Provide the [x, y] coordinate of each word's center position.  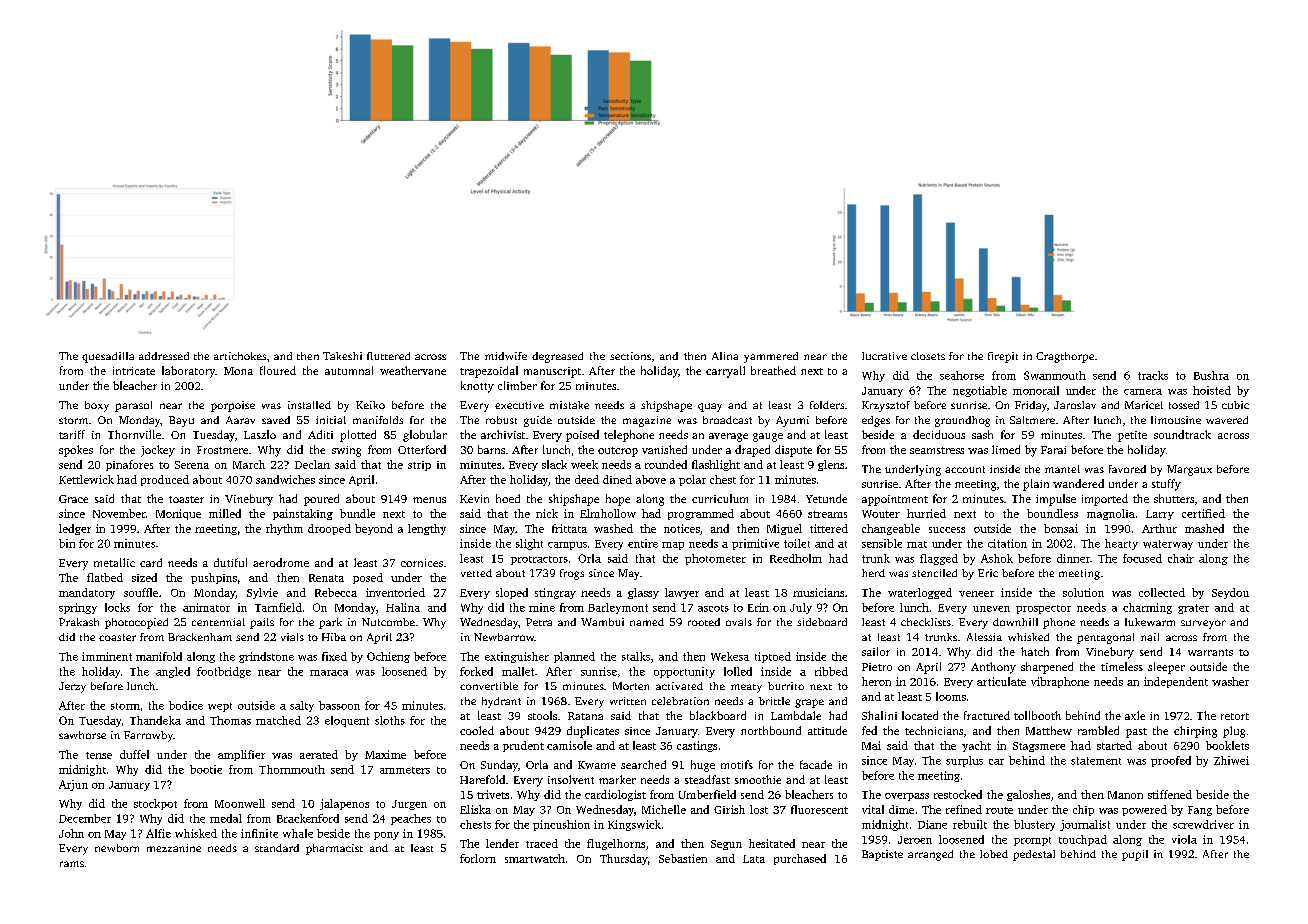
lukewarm [1150, 622]
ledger [75, 529]
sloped [512, 593]
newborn [117, 848]
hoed [508, 498]
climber [517, 385]
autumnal [349, 370]
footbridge [224, 672]
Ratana [585, 716]
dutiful [230, 562]
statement [1096, 761]
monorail [1036, 390]
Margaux [1189, 470]
